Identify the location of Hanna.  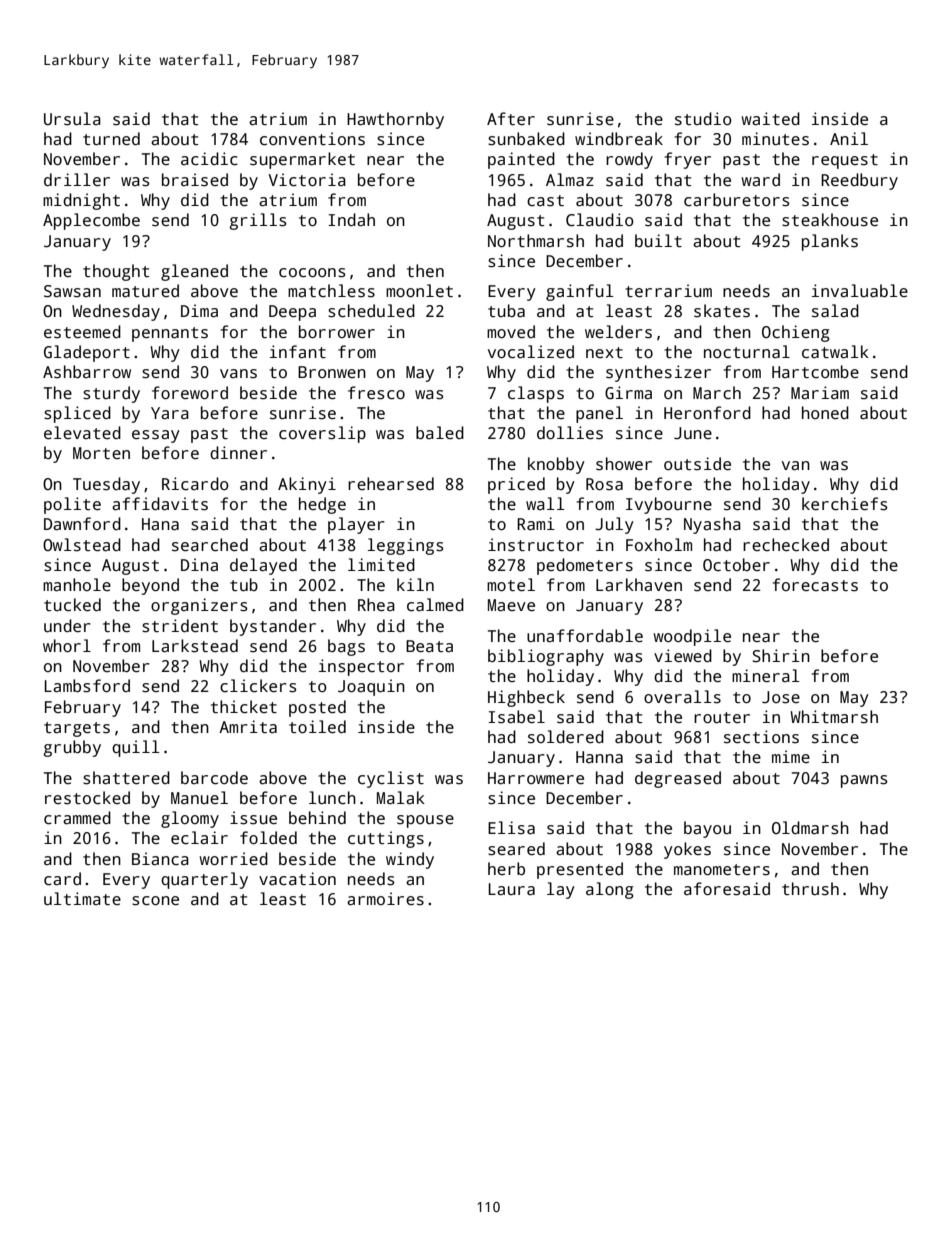
(599, 757).
